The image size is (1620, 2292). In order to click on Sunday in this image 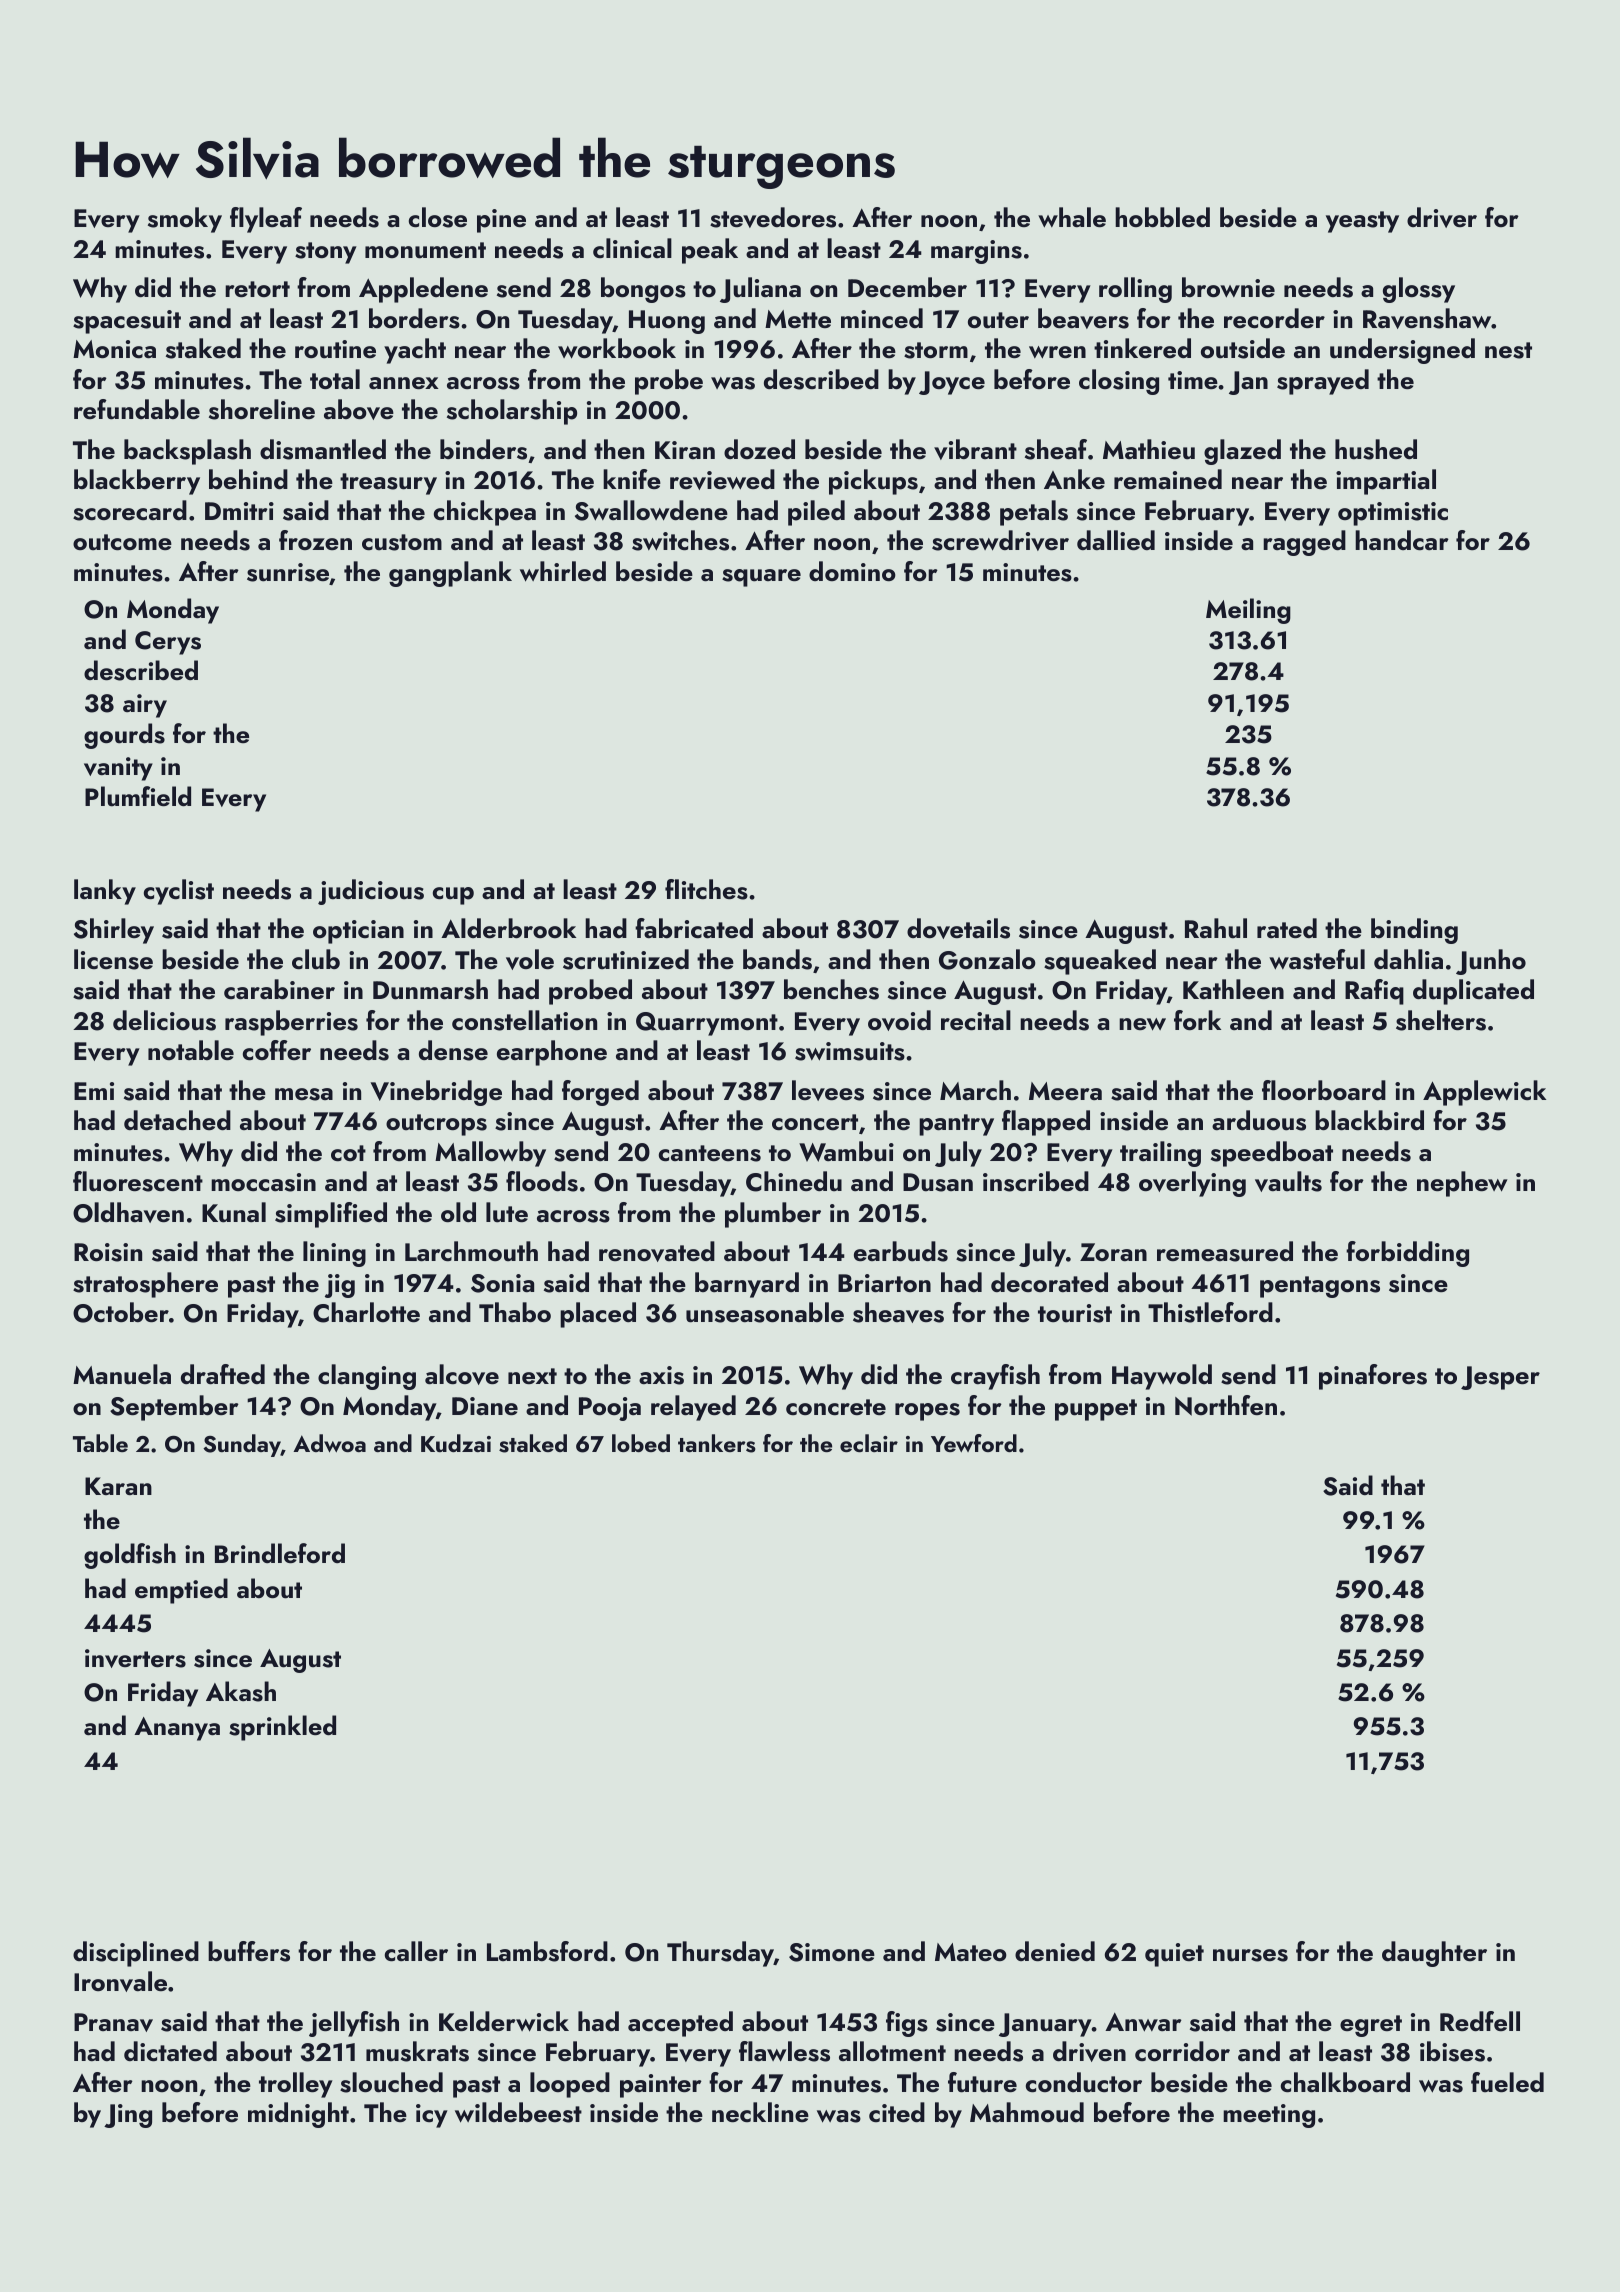, I will do `click(242, 1445)`.
